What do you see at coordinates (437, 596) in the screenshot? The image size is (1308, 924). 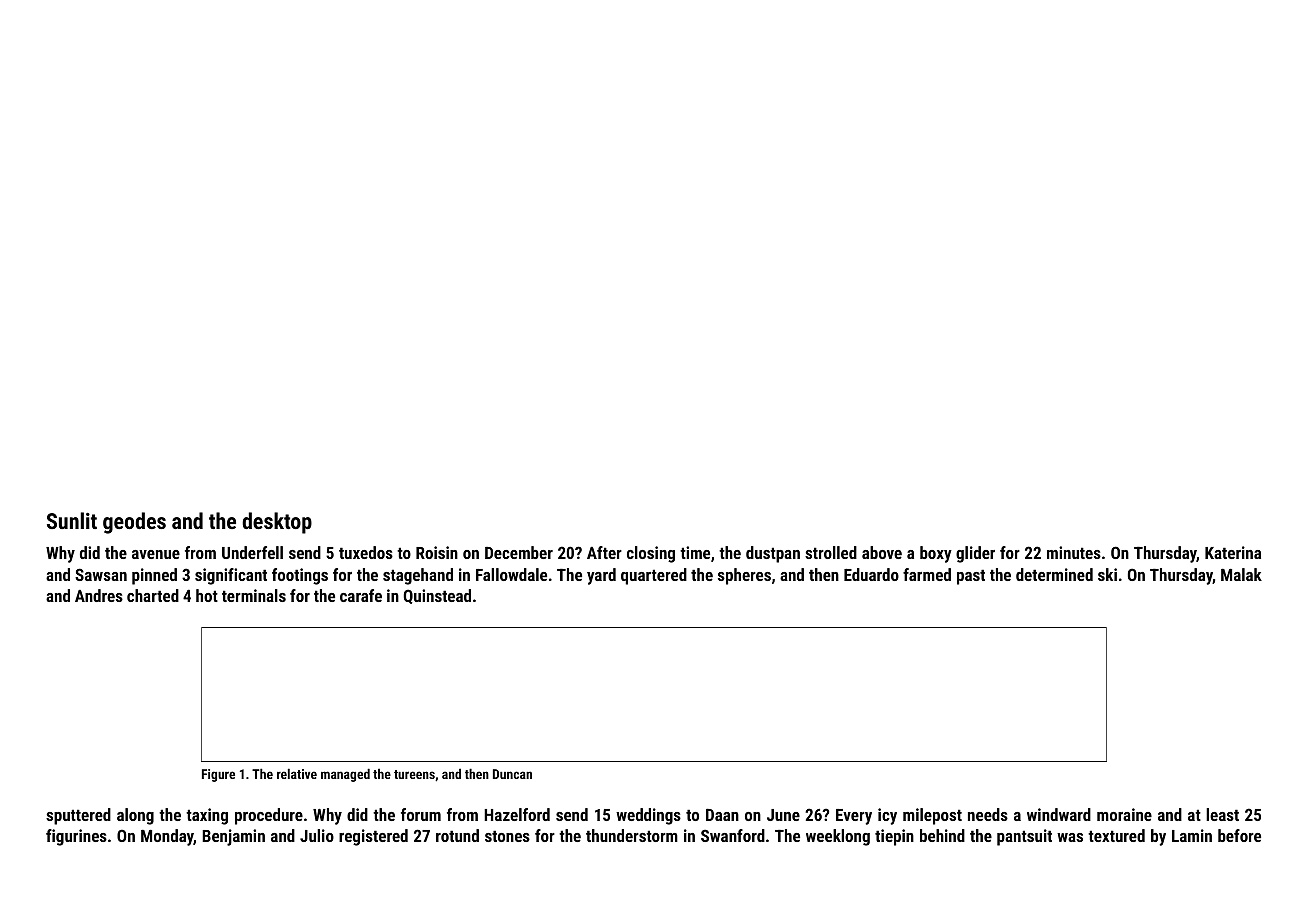 I see `Quinstead` at bounding box center [437, 596].
